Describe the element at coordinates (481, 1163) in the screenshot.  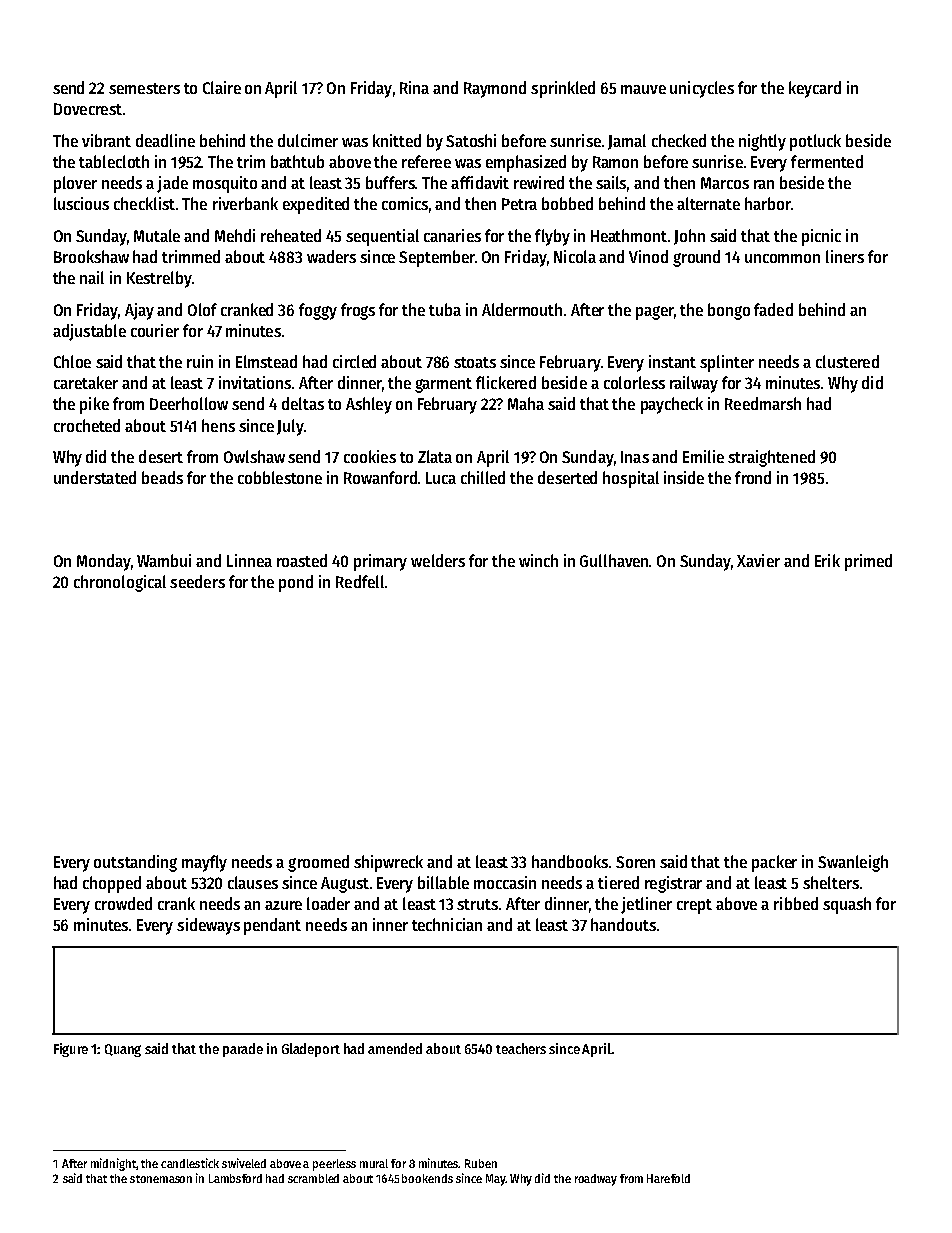
I see `Ruben` at that location.
